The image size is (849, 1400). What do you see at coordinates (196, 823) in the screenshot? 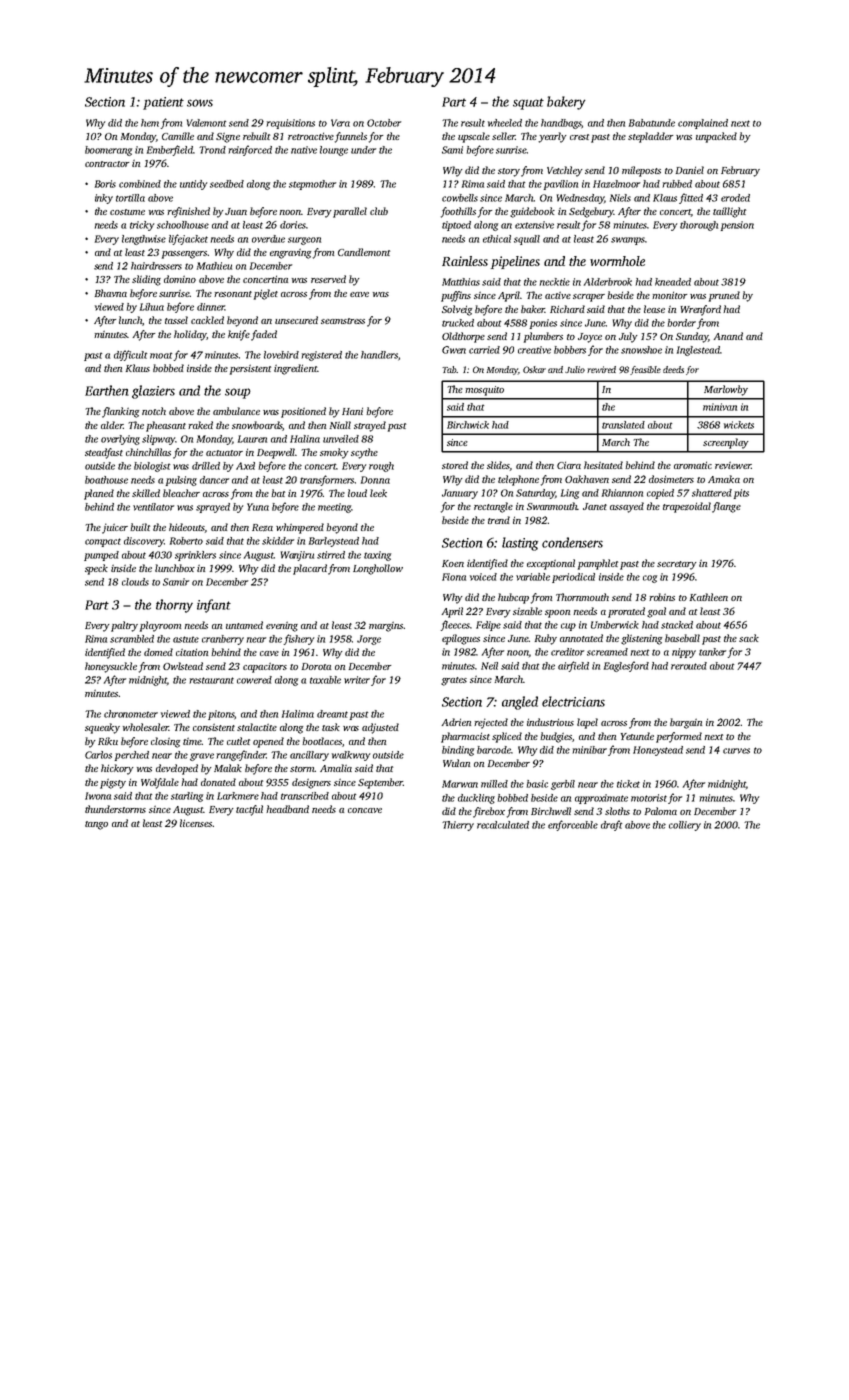
I see `licenses` at bounding box center [196, 823].
